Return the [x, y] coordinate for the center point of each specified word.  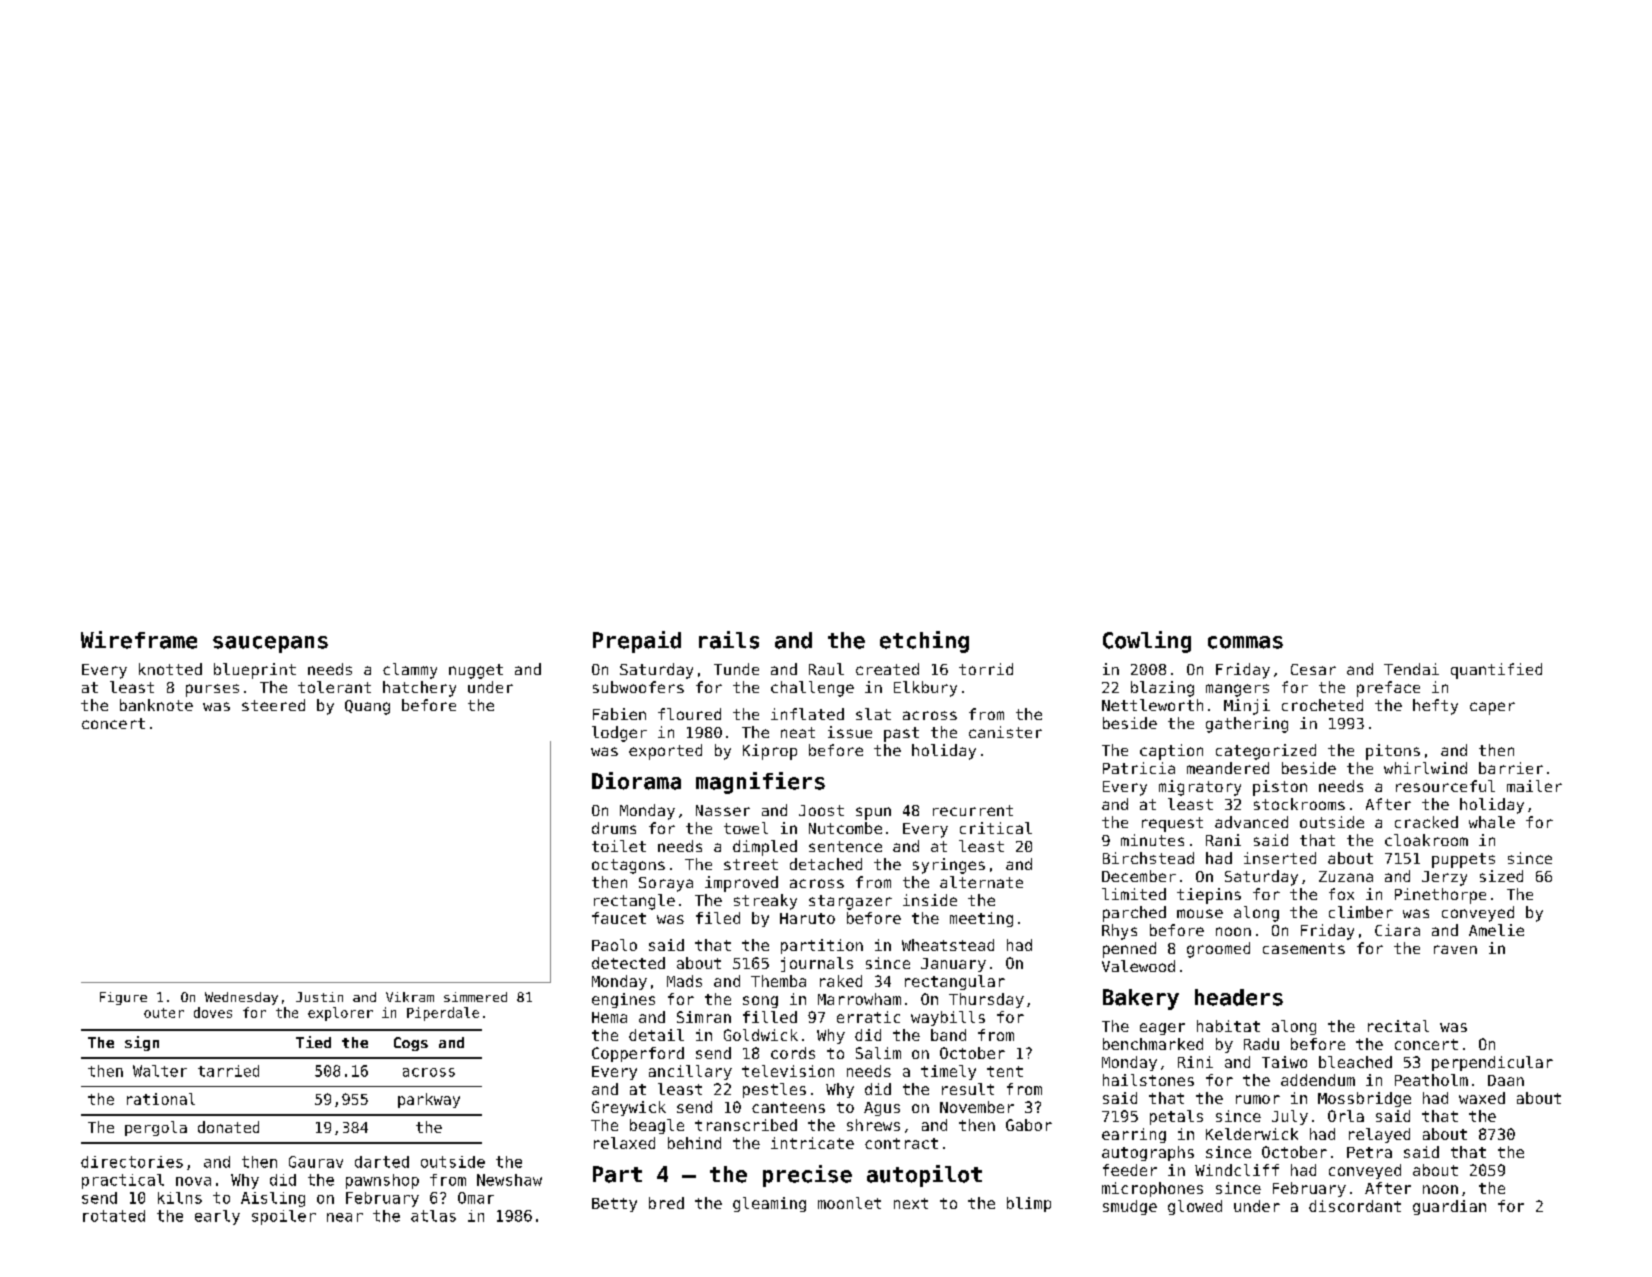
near [345, 1217]
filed [718, 918]
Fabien [619, 714]
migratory [1200, 788]
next [911, 1203]
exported [665, 752]
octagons [628, 866]
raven [1455, 949]
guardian [1449, 1207]
